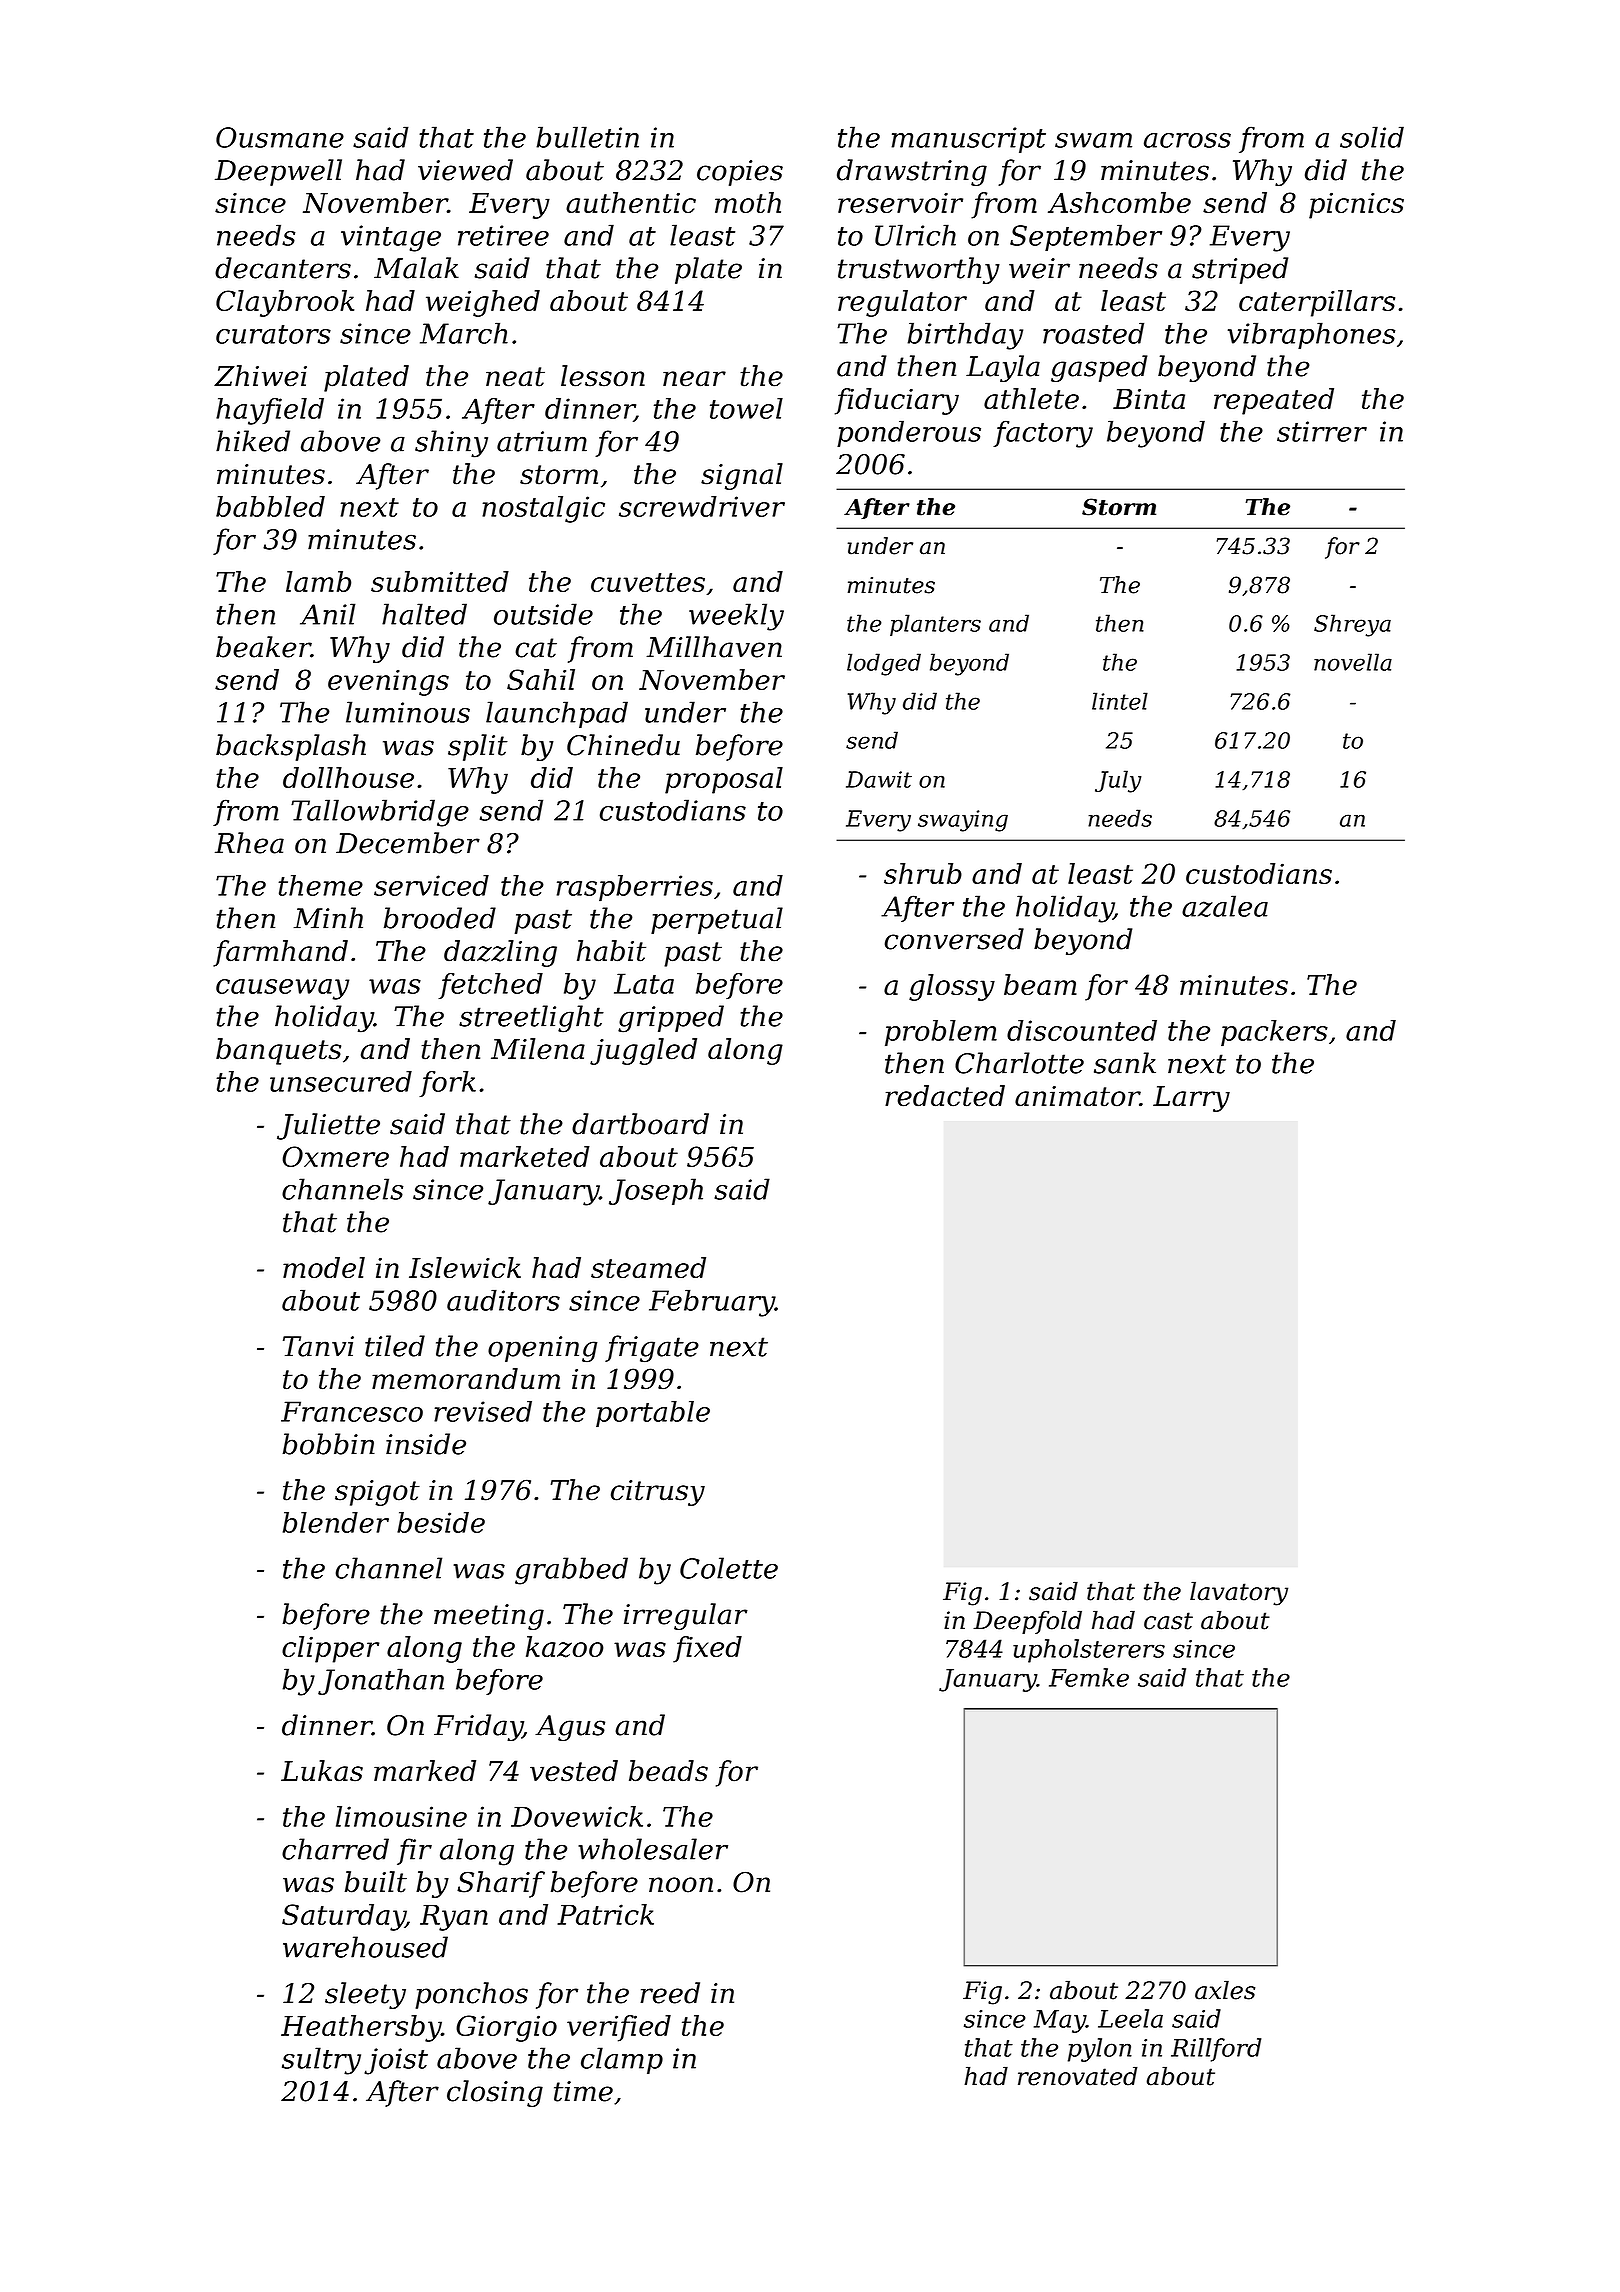  I want to click on stirrer, so click(1322, 431).
